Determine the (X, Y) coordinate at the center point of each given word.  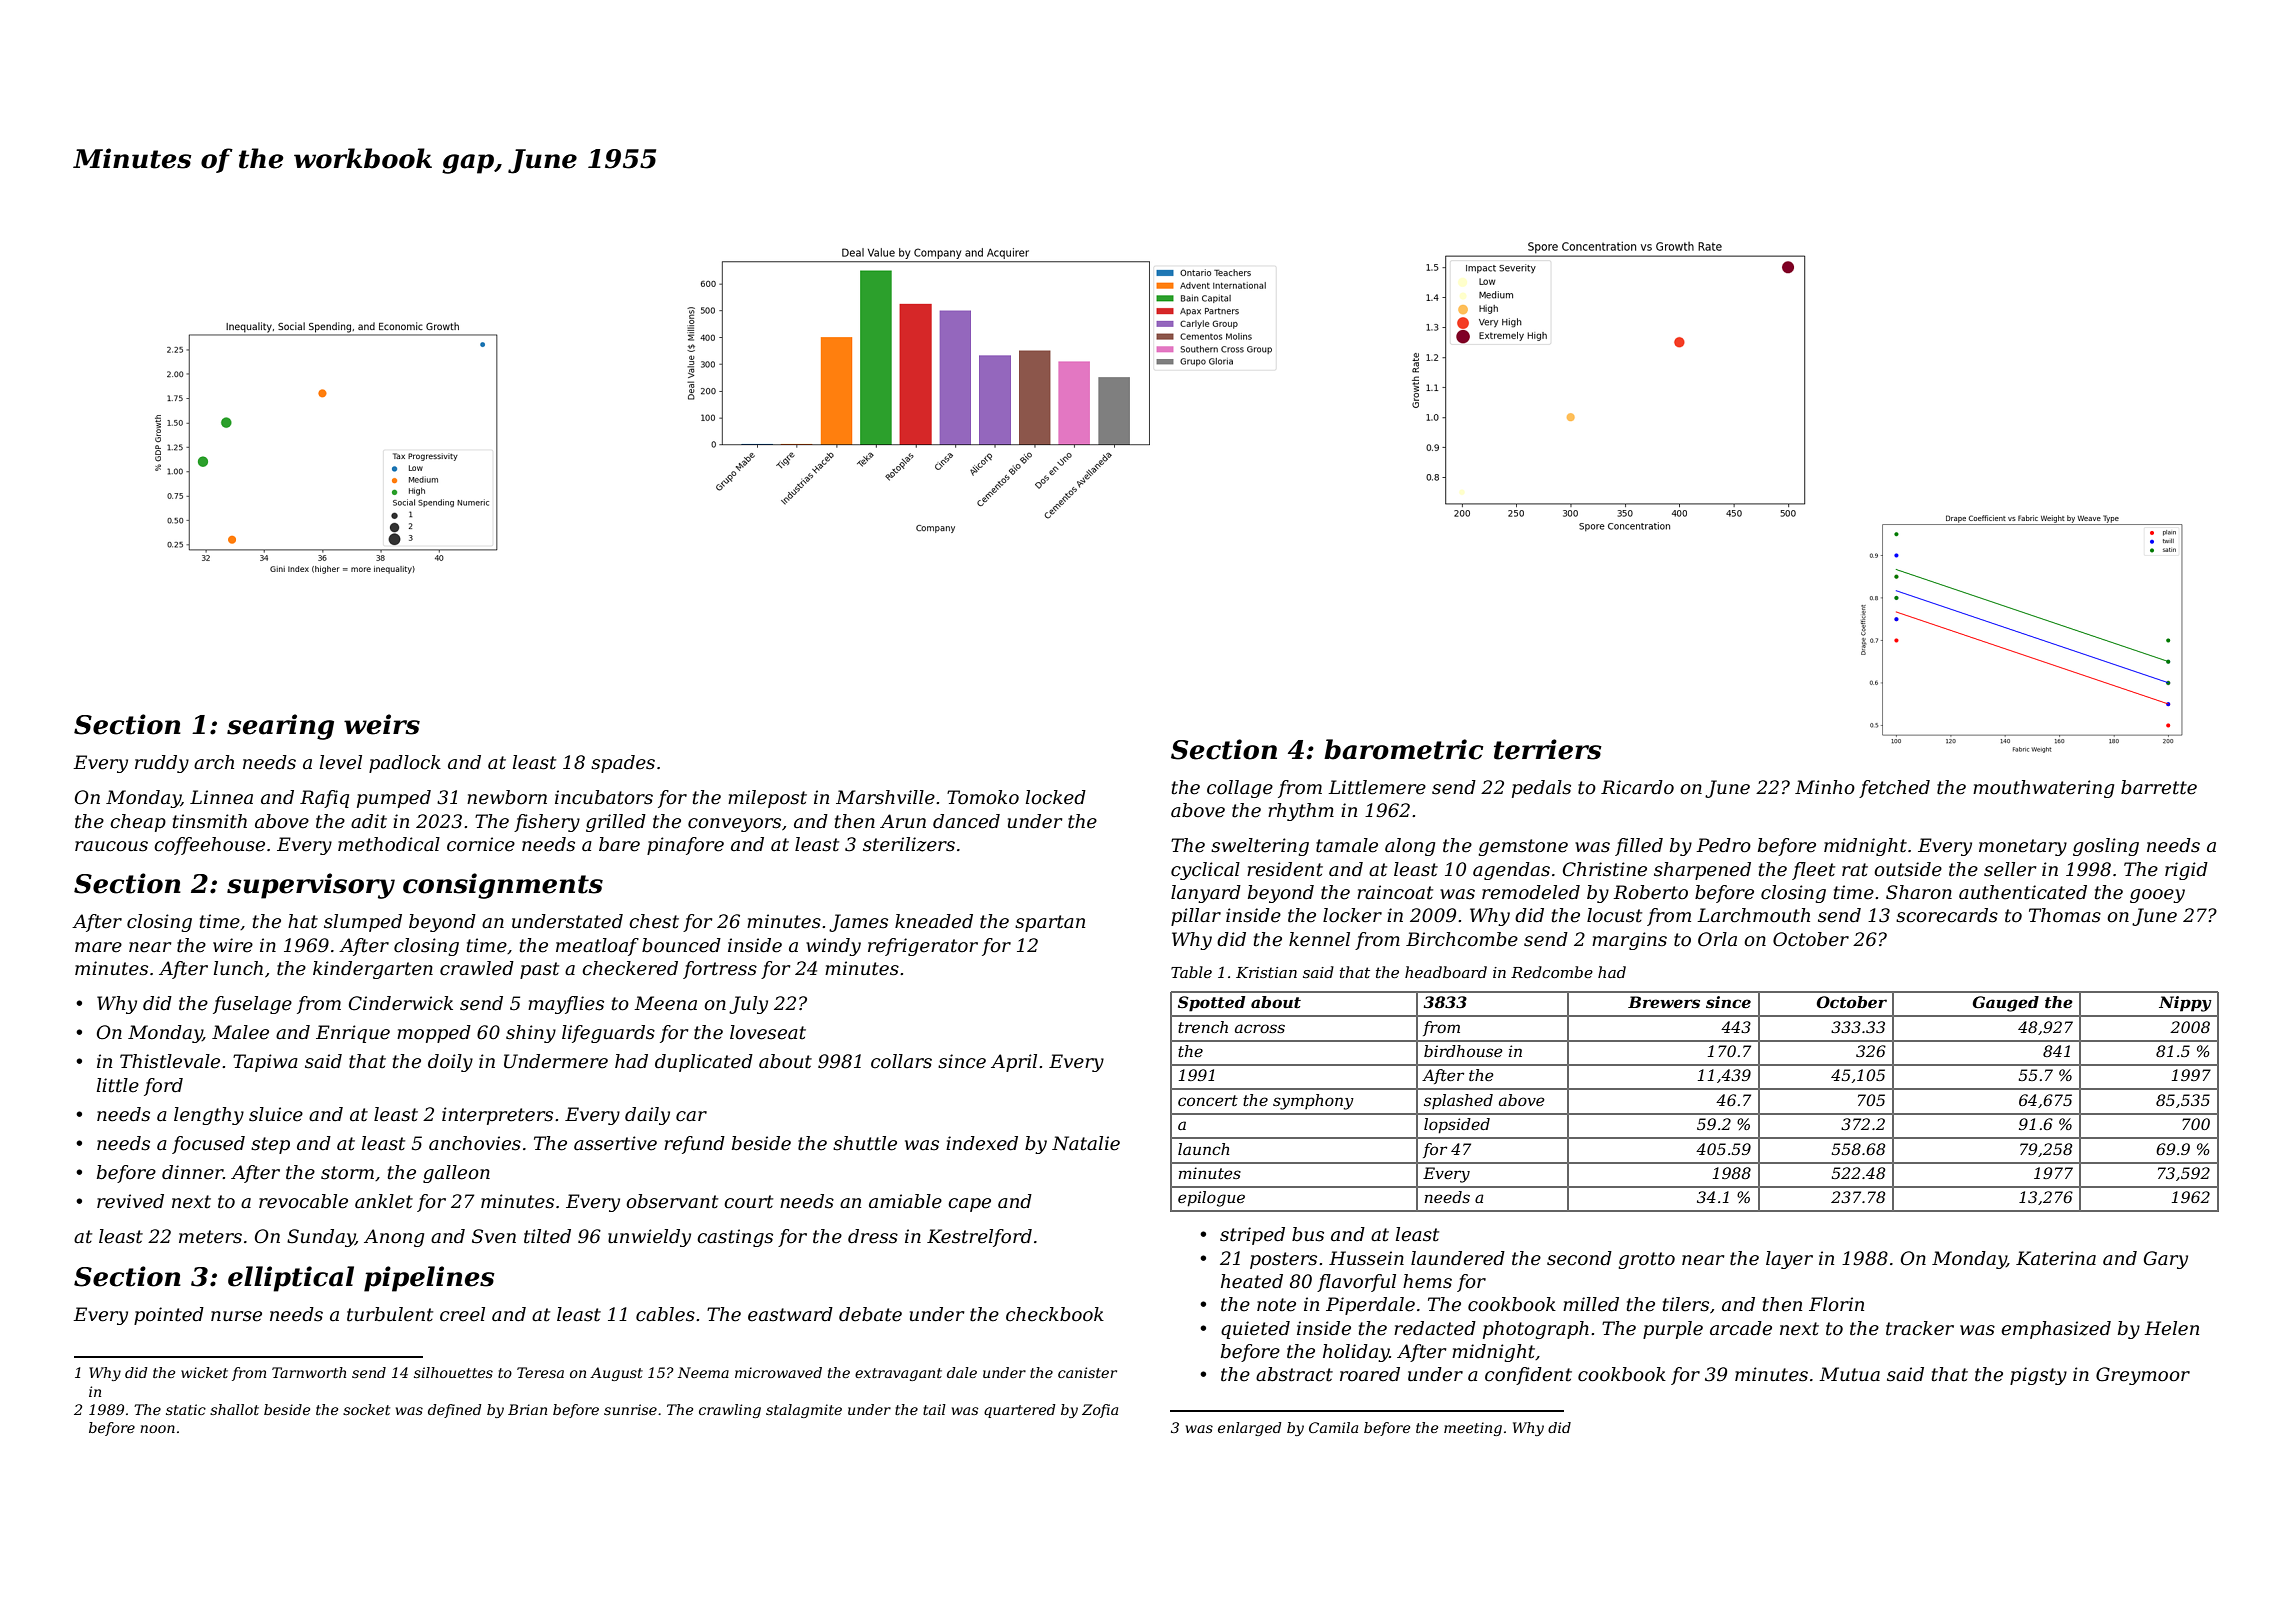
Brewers (1664, 1002)
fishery (547, 823)
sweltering (1260, 847)
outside (1908, 869)
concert (1208, 1100)
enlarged (1250, 1429)
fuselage (252, 1005)
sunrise (630, 1409)
